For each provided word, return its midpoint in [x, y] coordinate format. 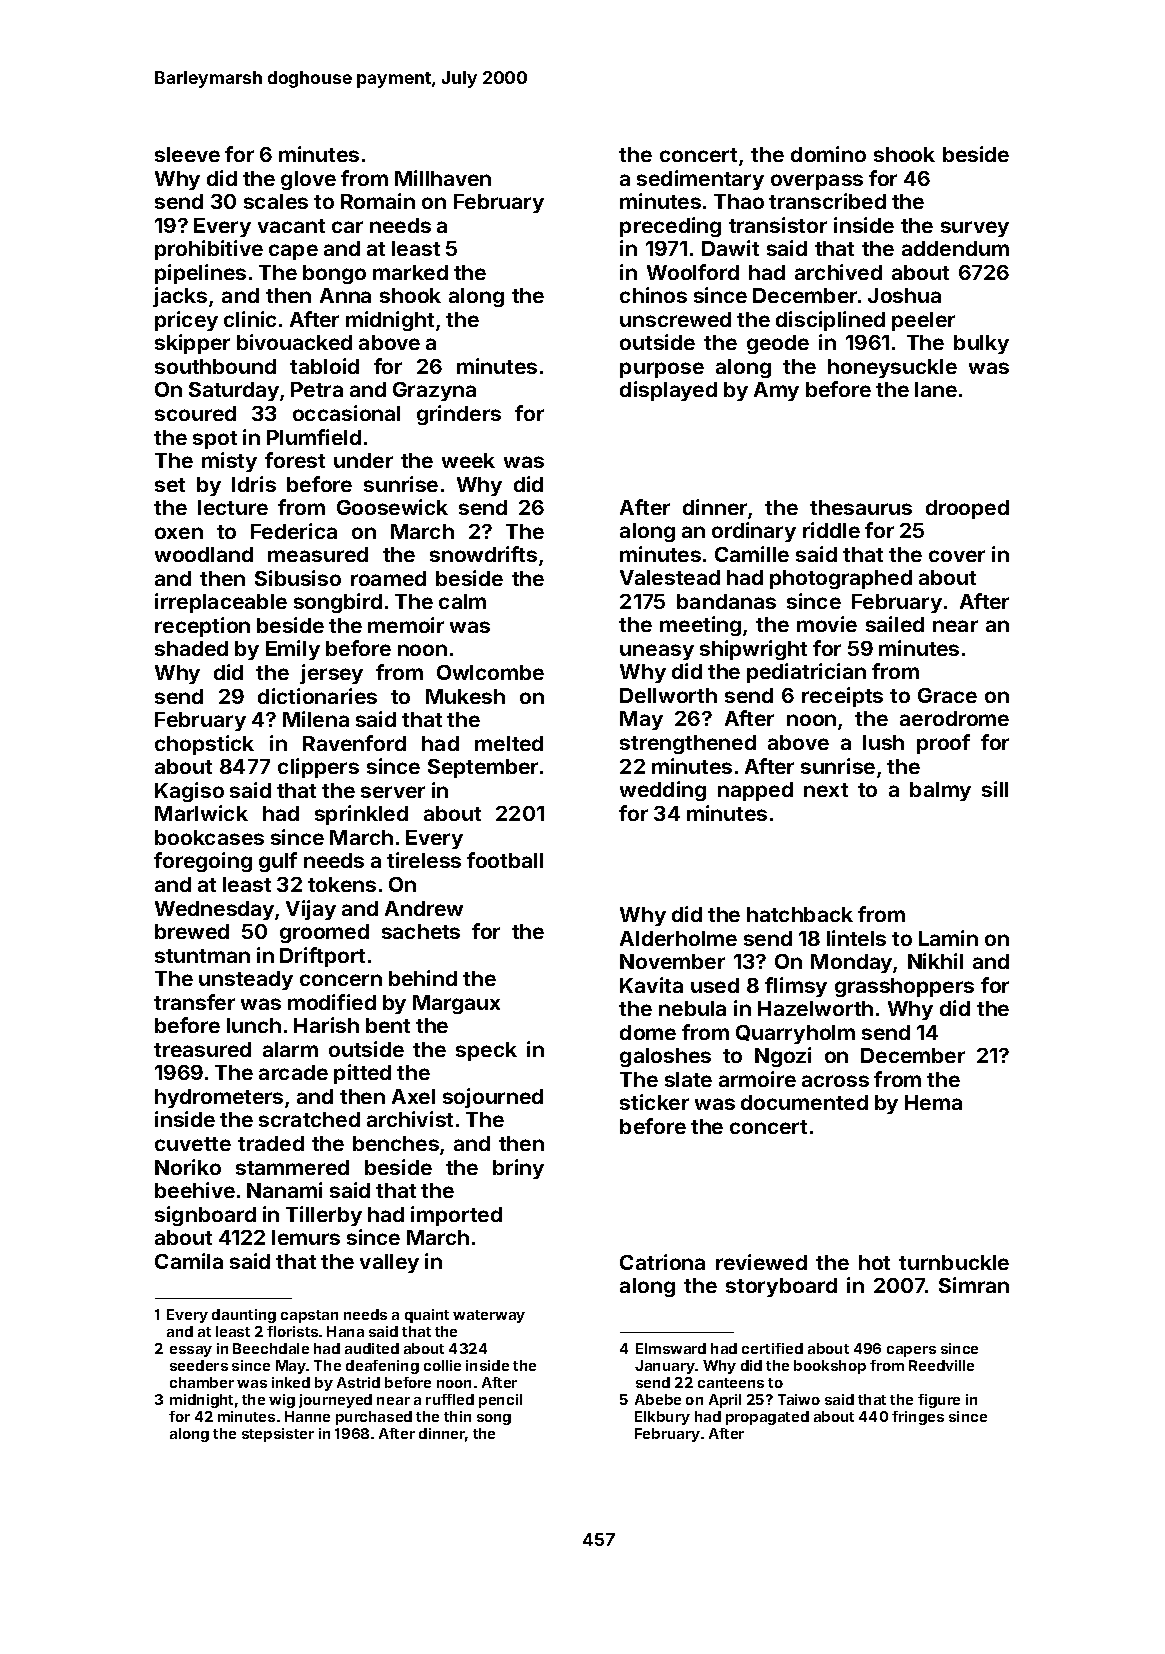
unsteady [246, 980]
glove [308, 180]
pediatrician [806, 673]
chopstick [204, 745]
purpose [662, 370]
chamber [202, 1382]
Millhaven [443, 178]
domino [828, 154]
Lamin [948, 938]
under [363, 460]
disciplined [830, 321]
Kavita [651, 985]
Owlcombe [490, 672]
